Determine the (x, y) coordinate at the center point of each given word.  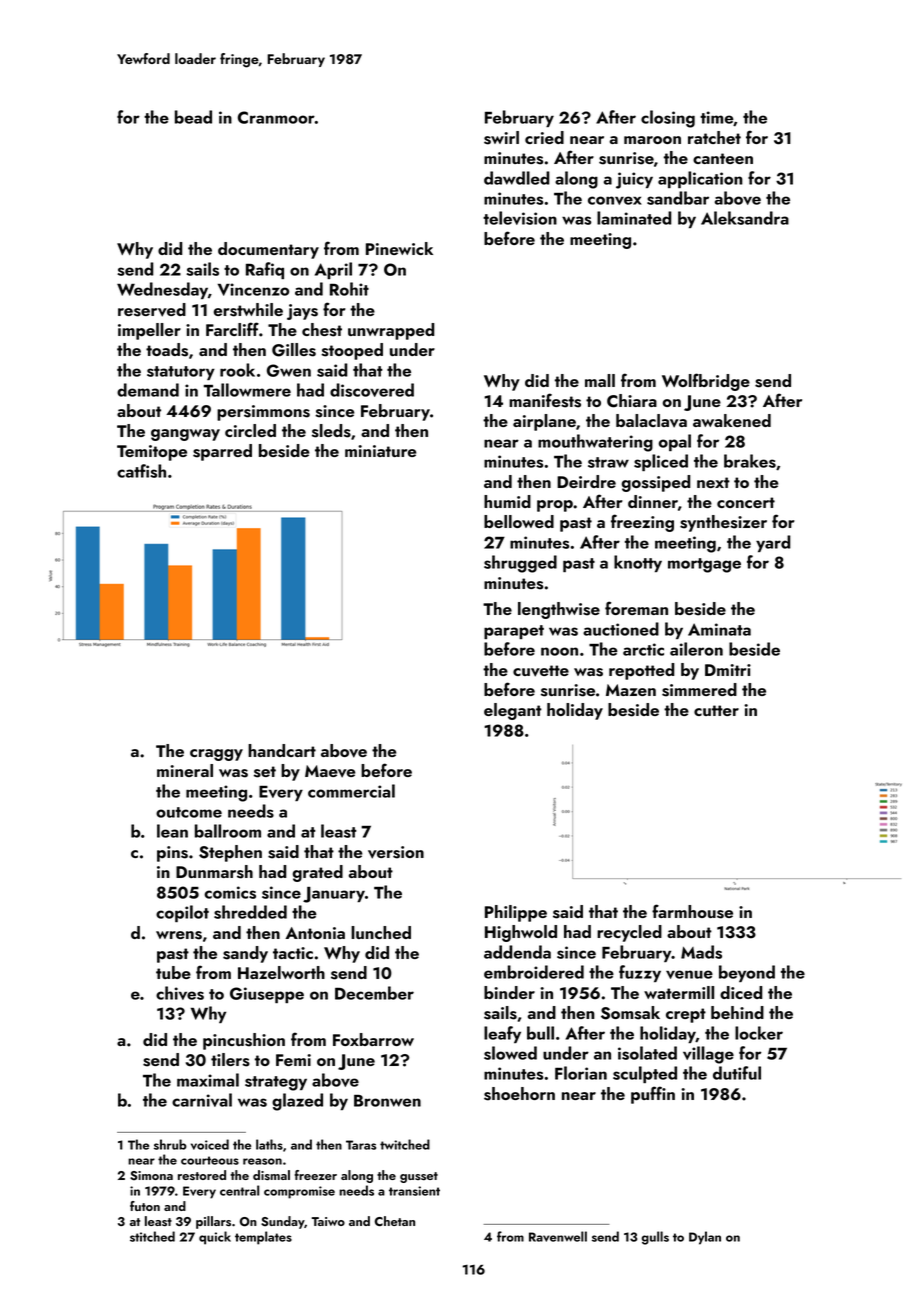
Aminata (719, 629)
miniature (381, 451)
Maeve (330, 771)
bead (193, 117)
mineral (185, 770)
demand (148, 390)
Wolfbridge (706, 382)
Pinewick (399, 248)
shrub (170, 1144)
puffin (653, 1095)
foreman (636, 608)
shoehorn (519, 1094)
